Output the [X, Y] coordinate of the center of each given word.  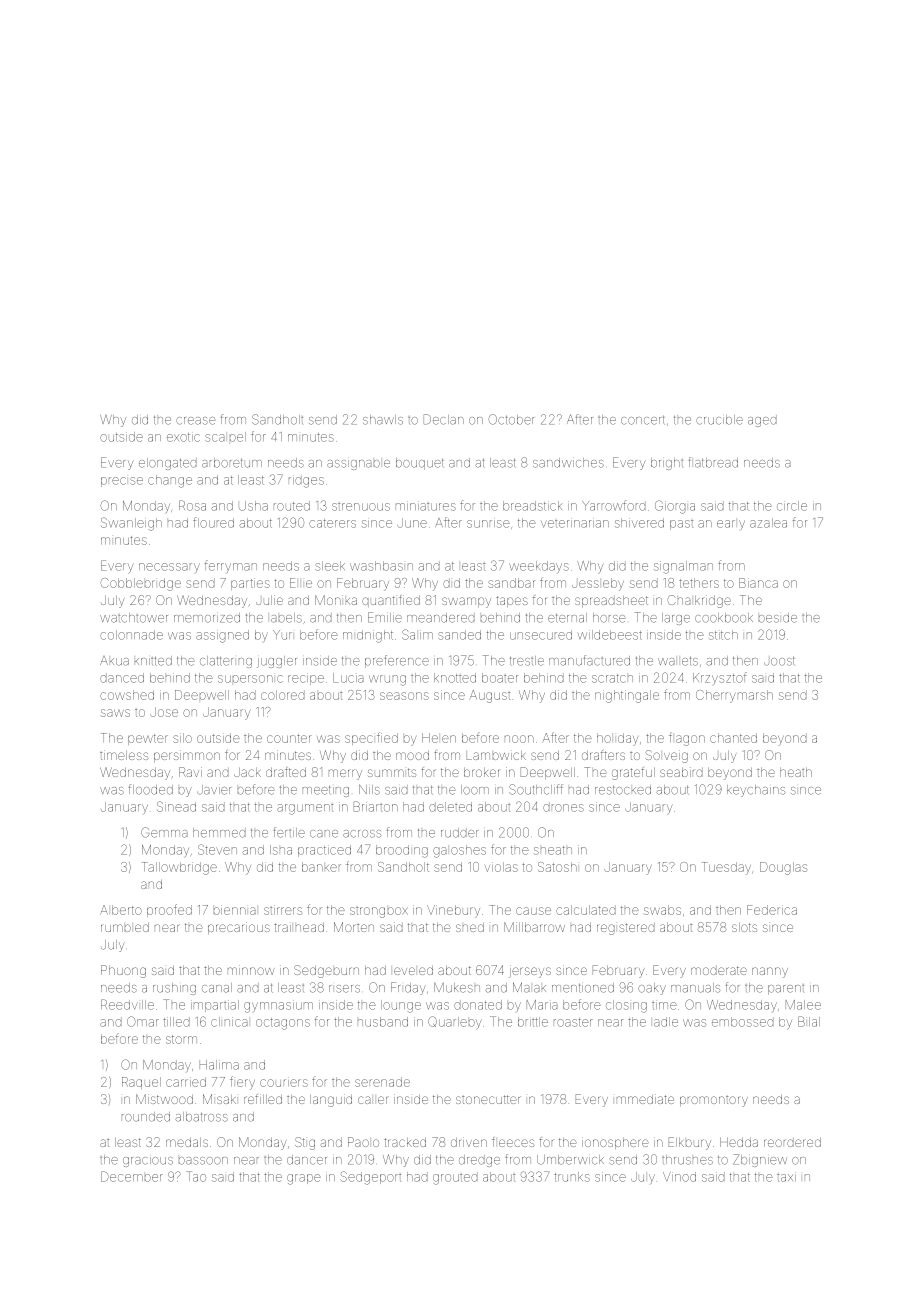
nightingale [627, 696]
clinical [229, 1022]
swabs [662, 910]
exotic [183, 437]
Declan [444, 419]
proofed [169, 910]
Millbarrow [534, 927]
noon [519, 739]
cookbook [724, 618]
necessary [169, 567]
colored [283, 695]
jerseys [530, 971]
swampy [466, 602]
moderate [719, 970]
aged [762, 421]
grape [304, 1179]
